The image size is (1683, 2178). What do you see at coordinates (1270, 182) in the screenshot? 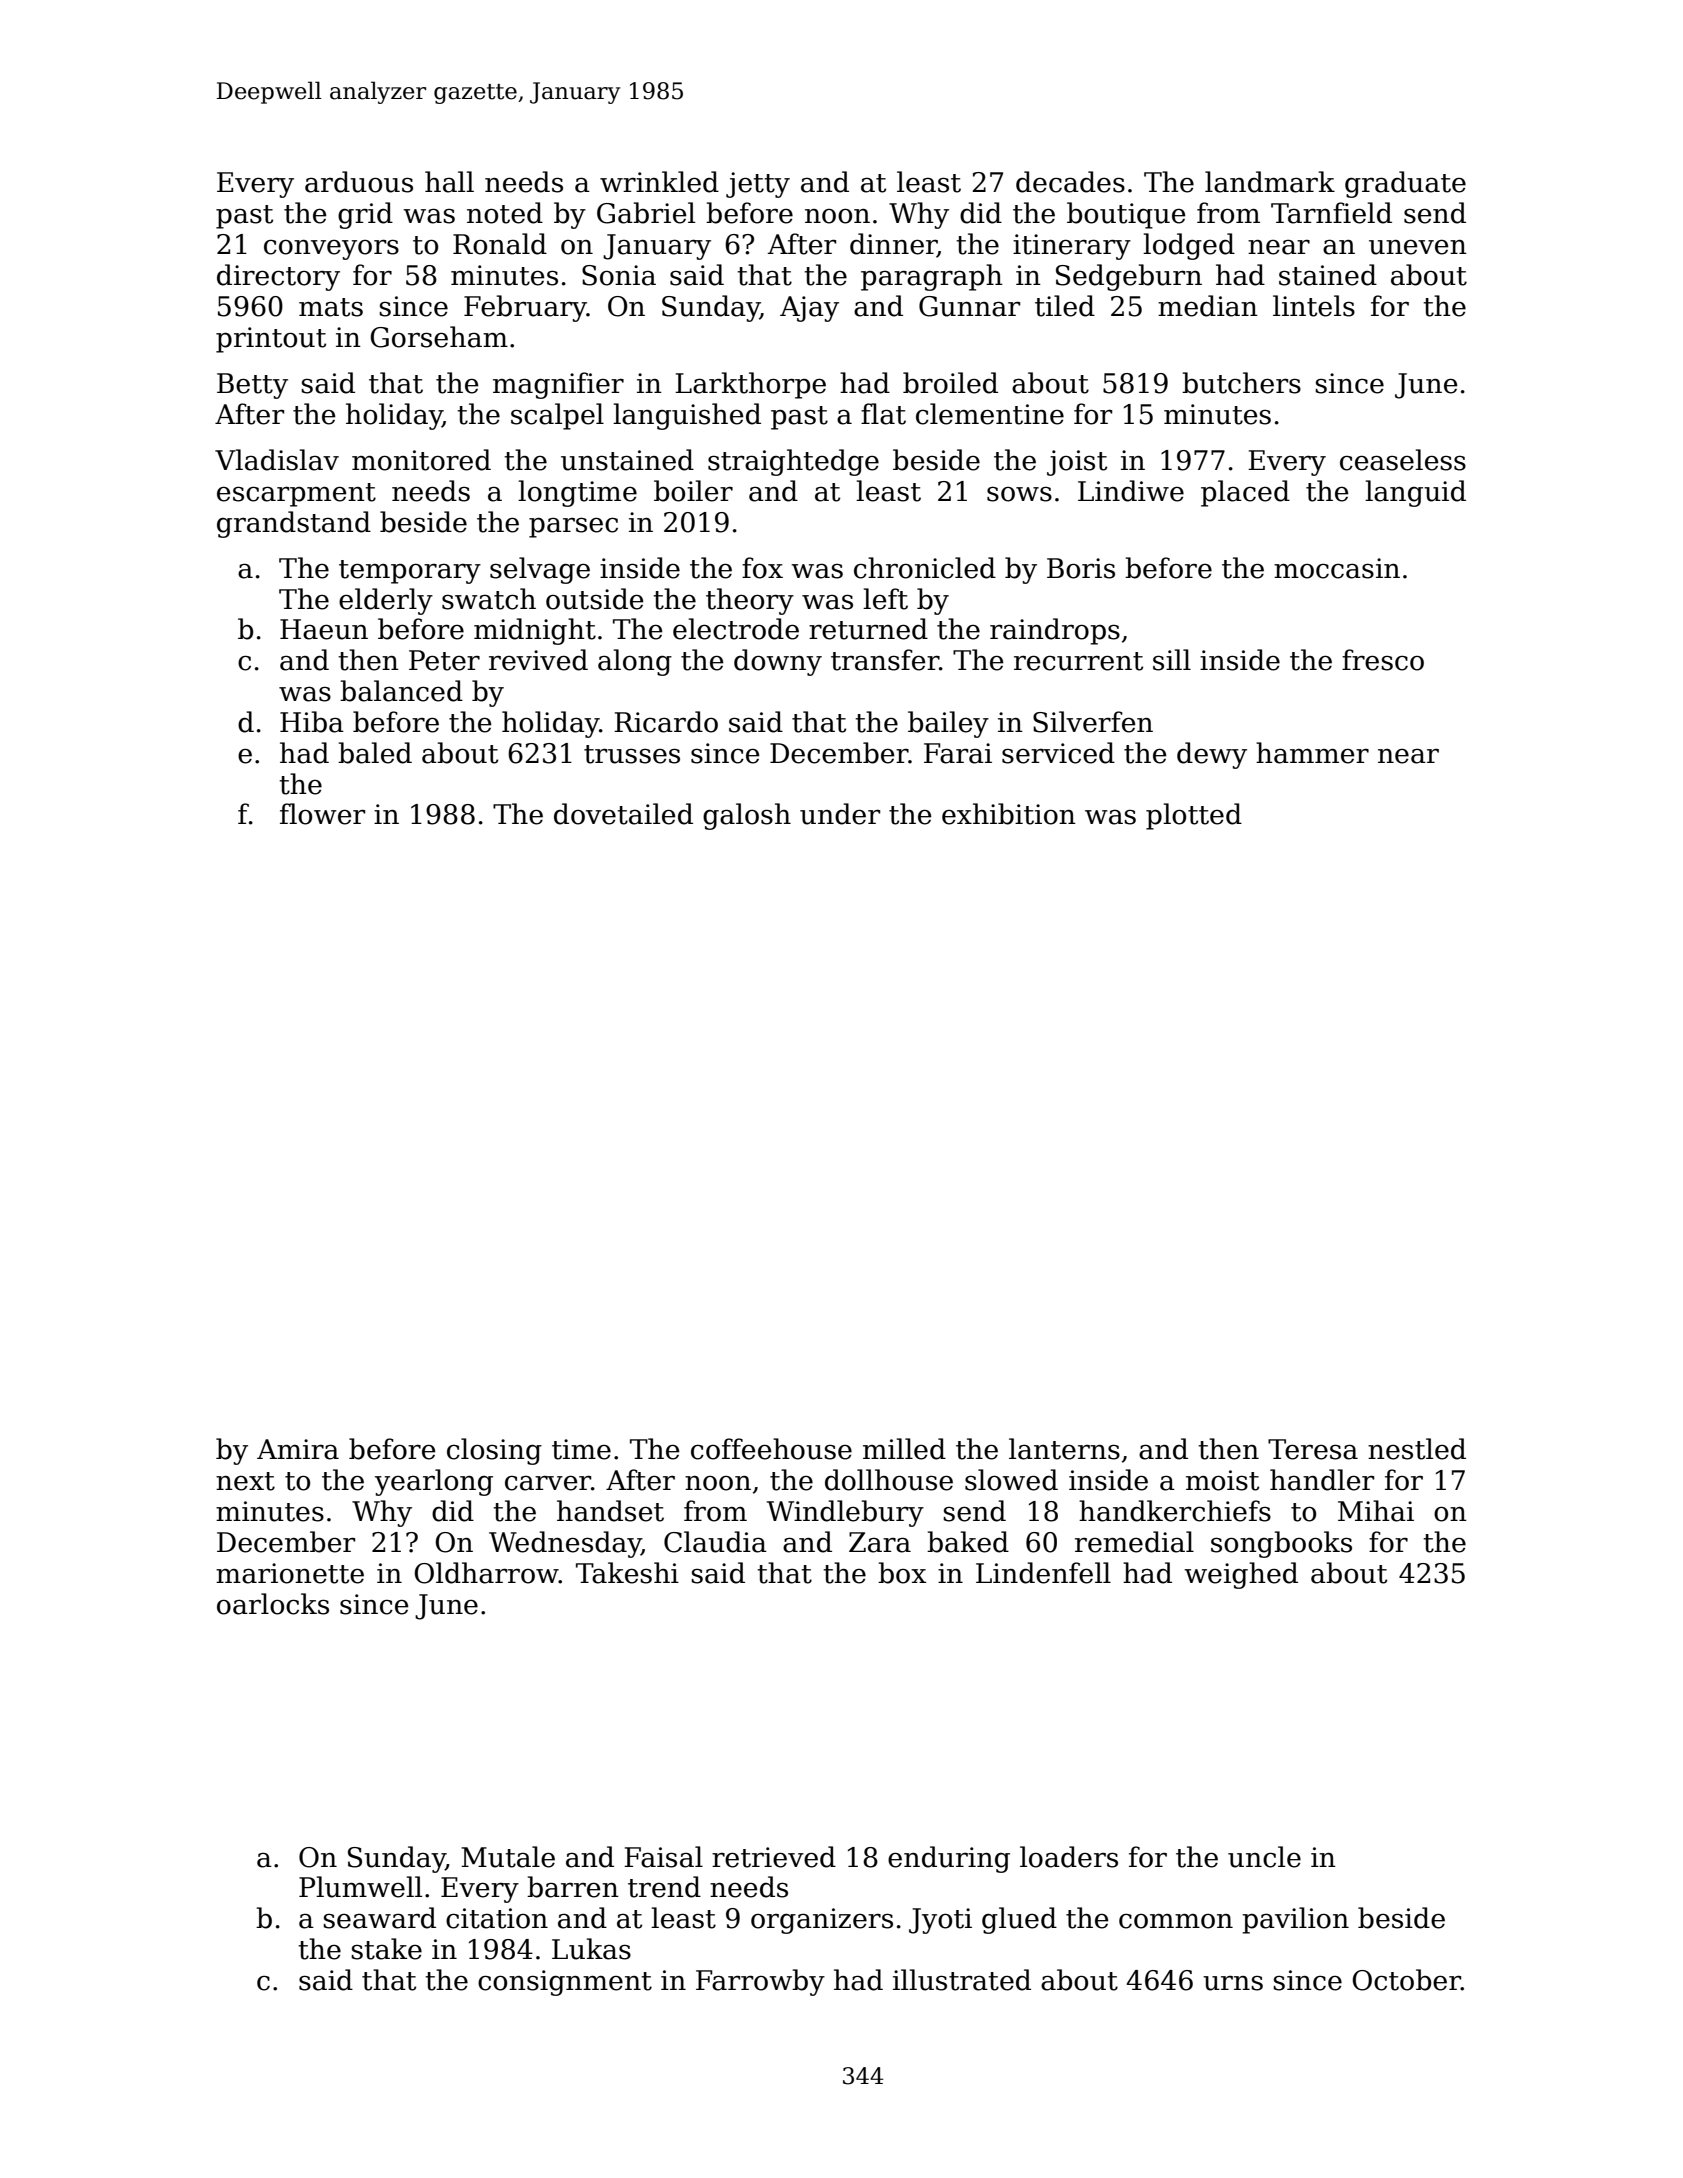
I see `landmark` at bounding box center [1270, 182].
